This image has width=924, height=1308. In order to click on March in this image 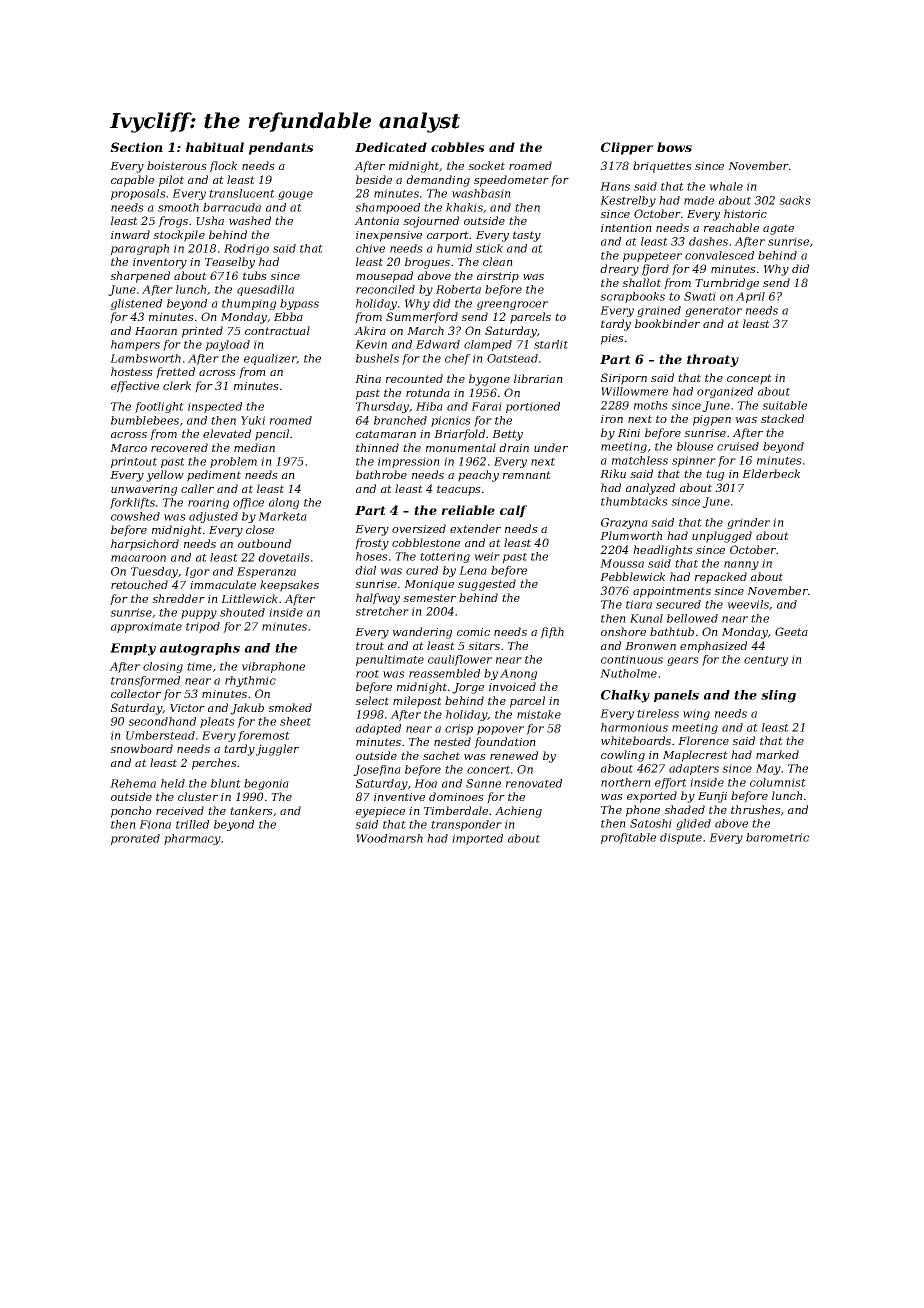, I will do `click(425, 330)`.
